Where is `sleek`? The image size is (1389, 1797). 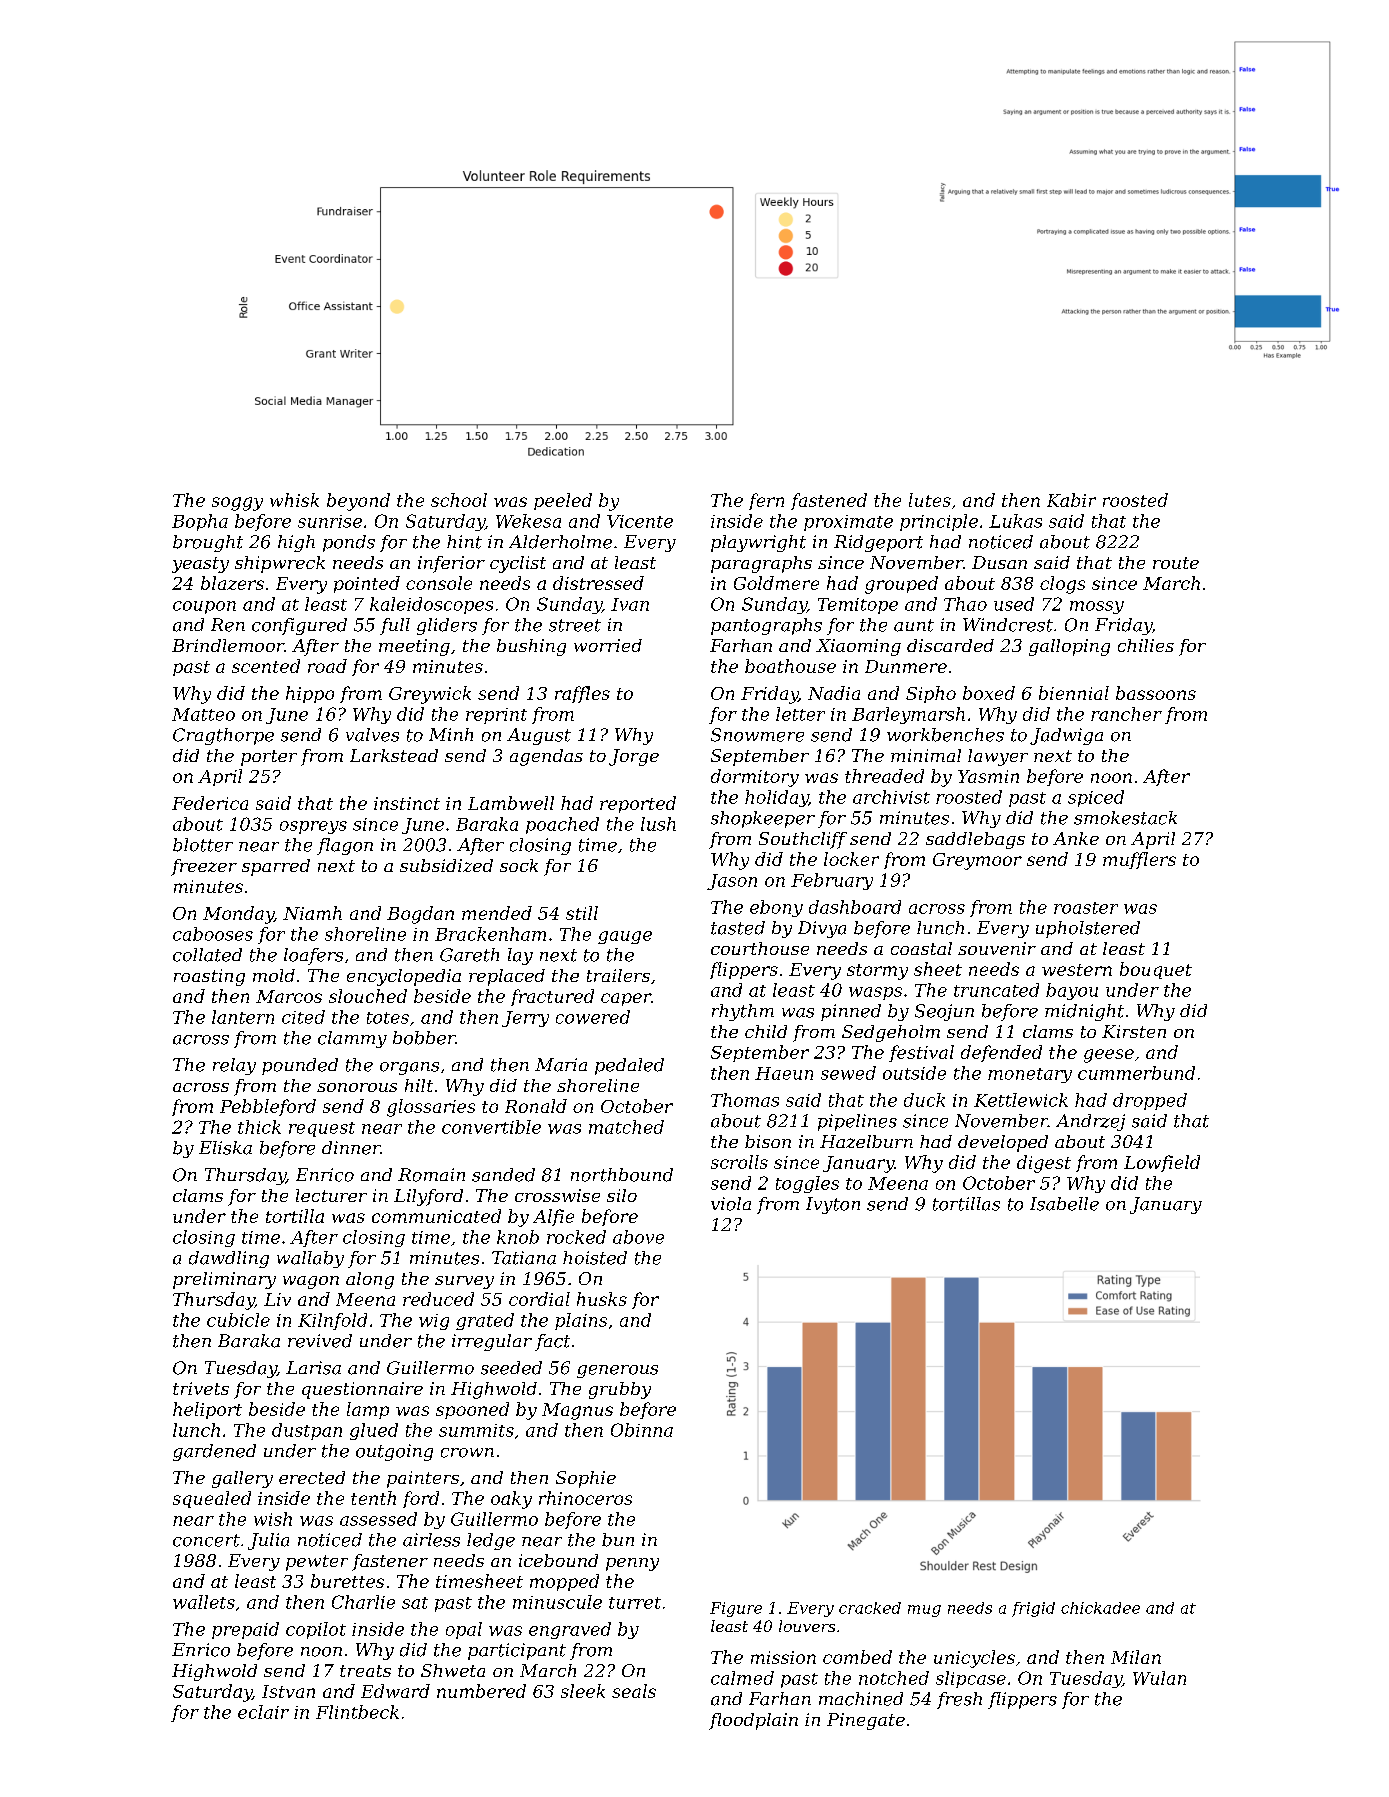
sleek is located at coordinates (583, 1691).
